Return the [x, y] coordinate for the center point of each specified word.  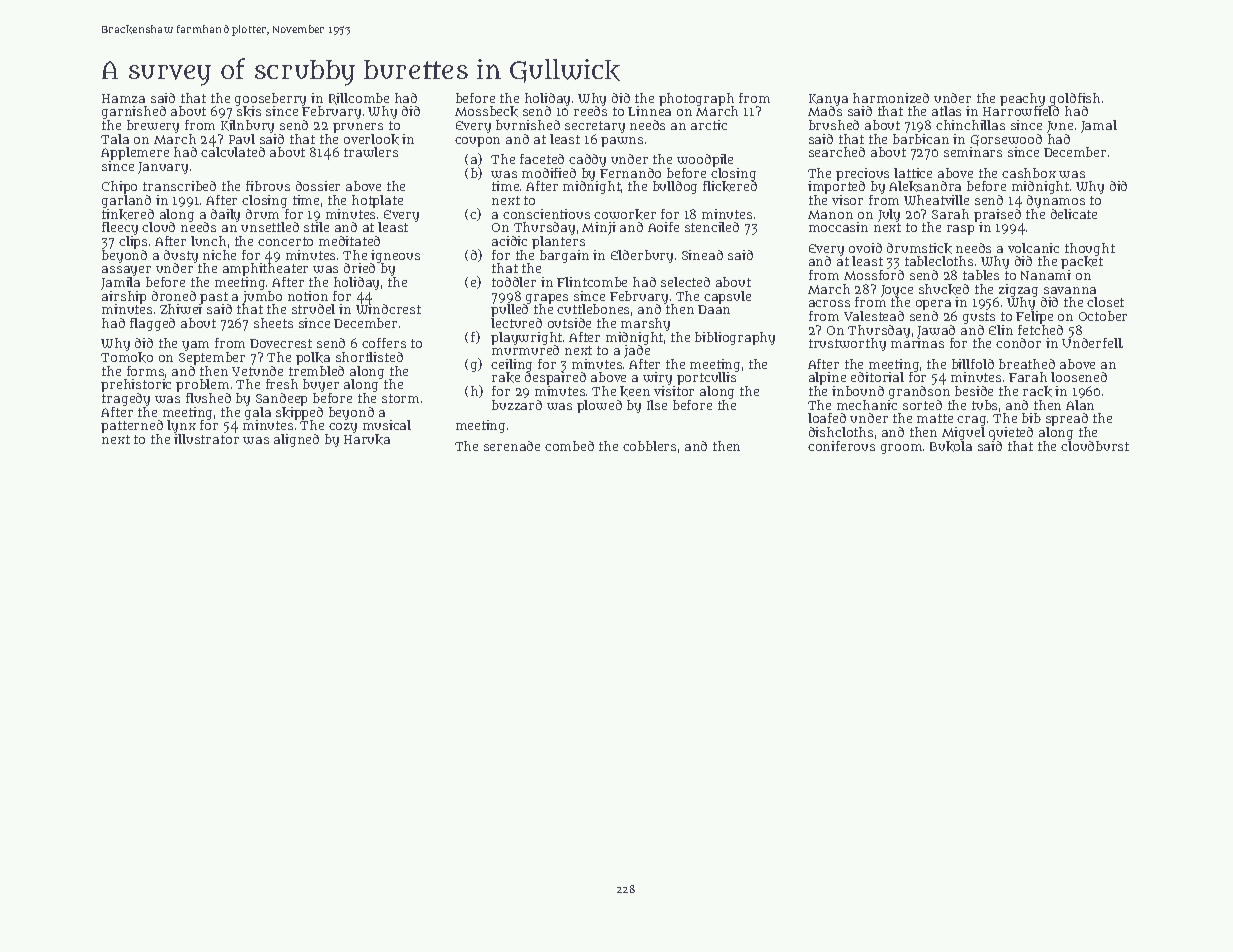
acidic [509, 241]
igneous [395, 256]
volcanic [1033, 248]
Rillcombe [359, 99]
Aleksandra [925, 186]
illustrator [206, 439]
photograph [696, 100]
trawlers [371, 152]
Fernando [630, 173]
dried [359, 268]
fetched [1040, 330]
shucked [944, 289]
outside [569, 323]
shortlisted [369, 357]
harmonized [891, 98]
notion [308, 296]
